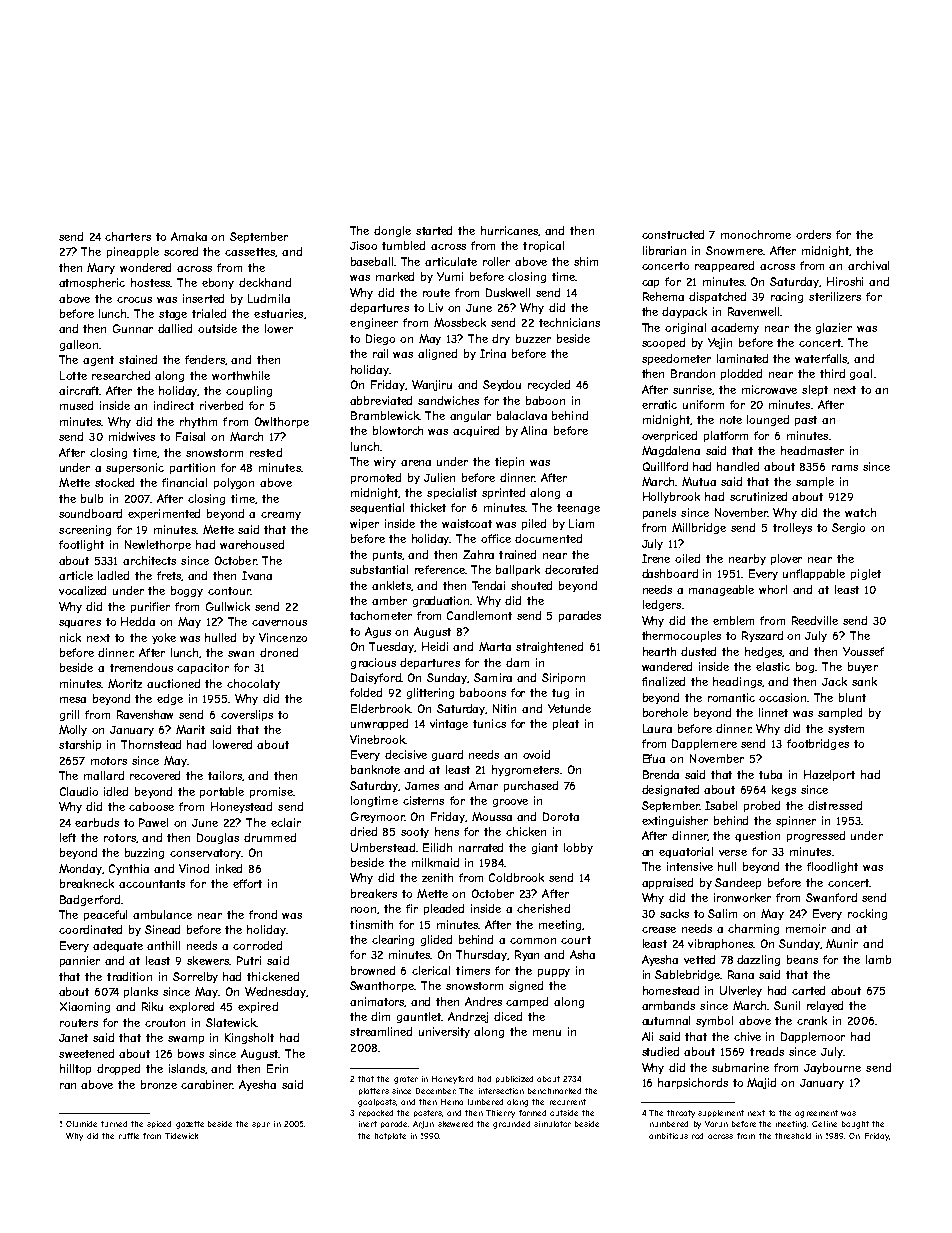 The image size is (952, 1233). What do you see at coordinates (508, 292) in the screenshot?
I see `Duskwell` at bounding box center [508, 292].
